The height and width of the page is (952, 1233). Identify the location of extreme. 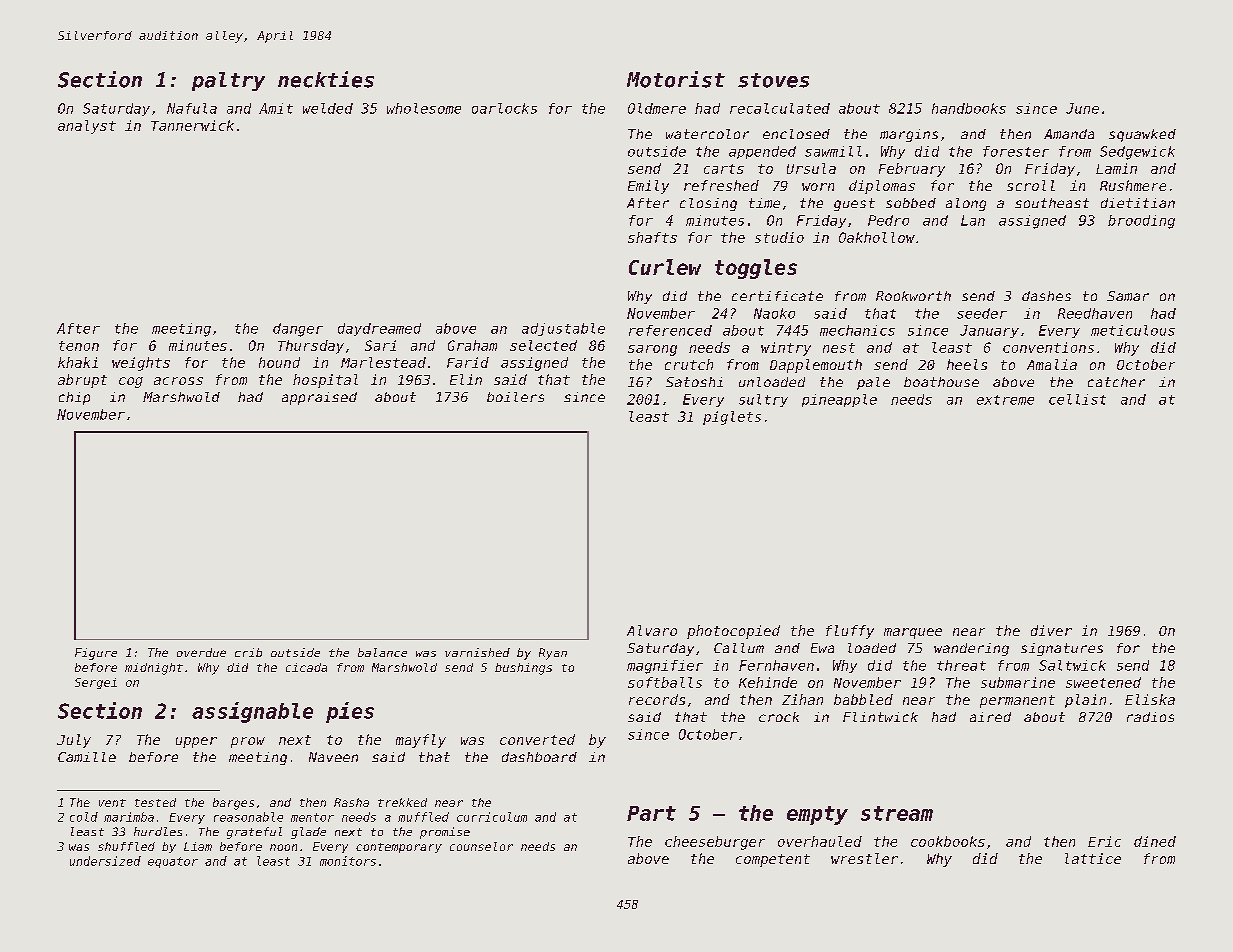
(1005, 400).
